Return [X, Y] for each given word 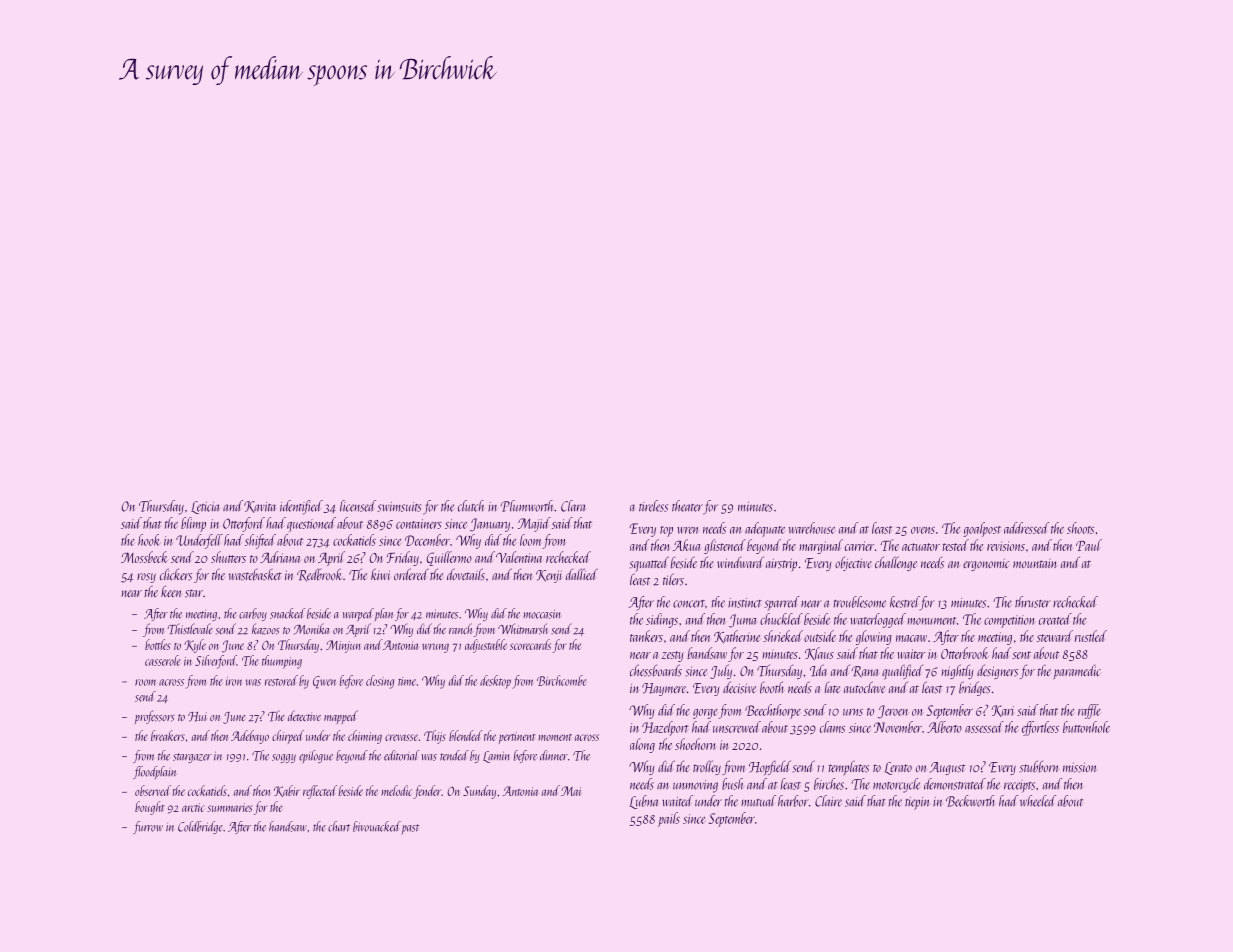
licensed [358, 506]
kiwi [380, 574]
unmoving [695, 786]
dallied [582, 574]
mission [1079, 767]
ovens [923, 530]
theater [687, 506]
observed [153, 790]
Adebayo [250, 737]
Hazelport [665, 728]
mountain [1035, 563]
